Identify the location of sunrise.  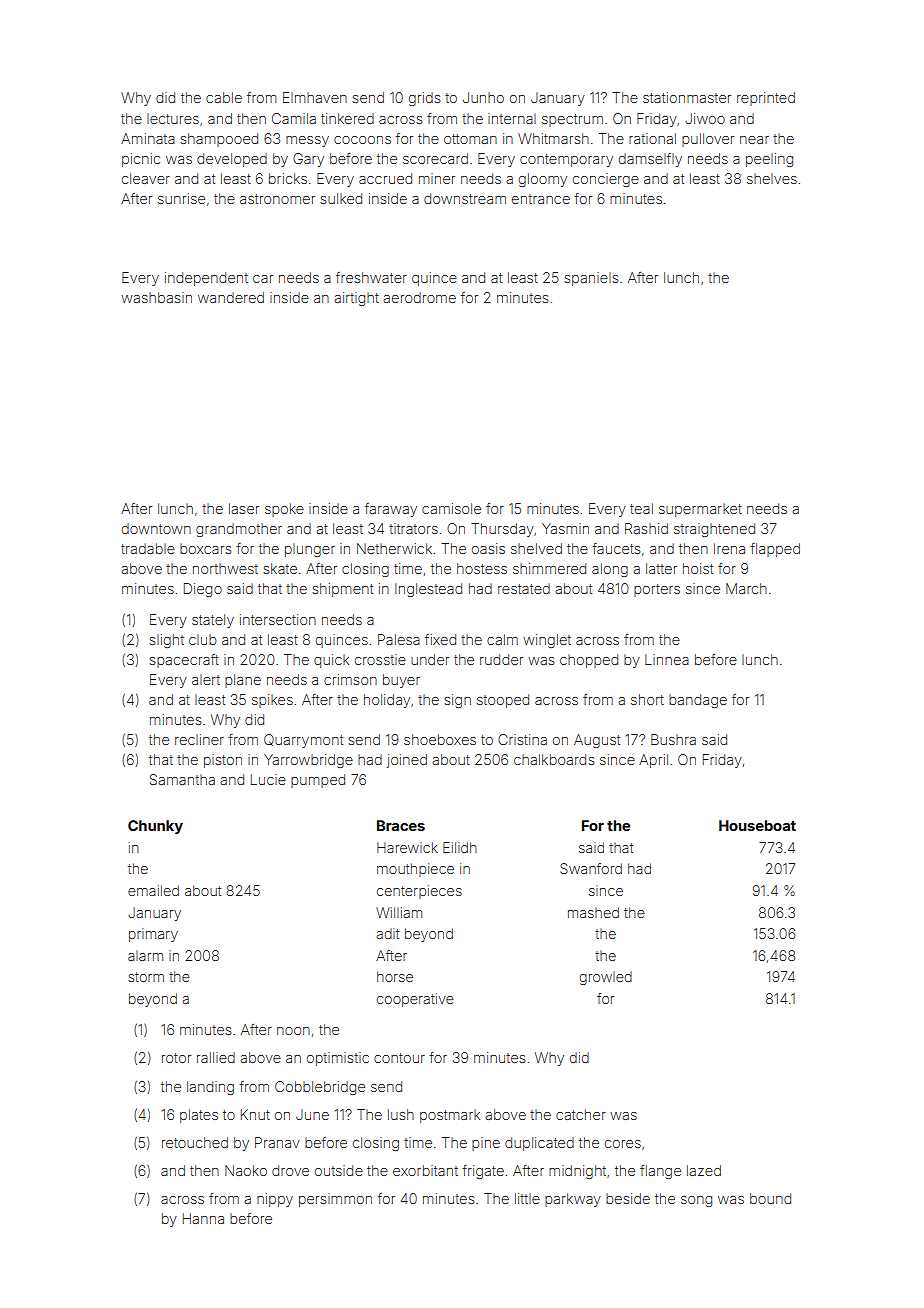
(181, 198).
